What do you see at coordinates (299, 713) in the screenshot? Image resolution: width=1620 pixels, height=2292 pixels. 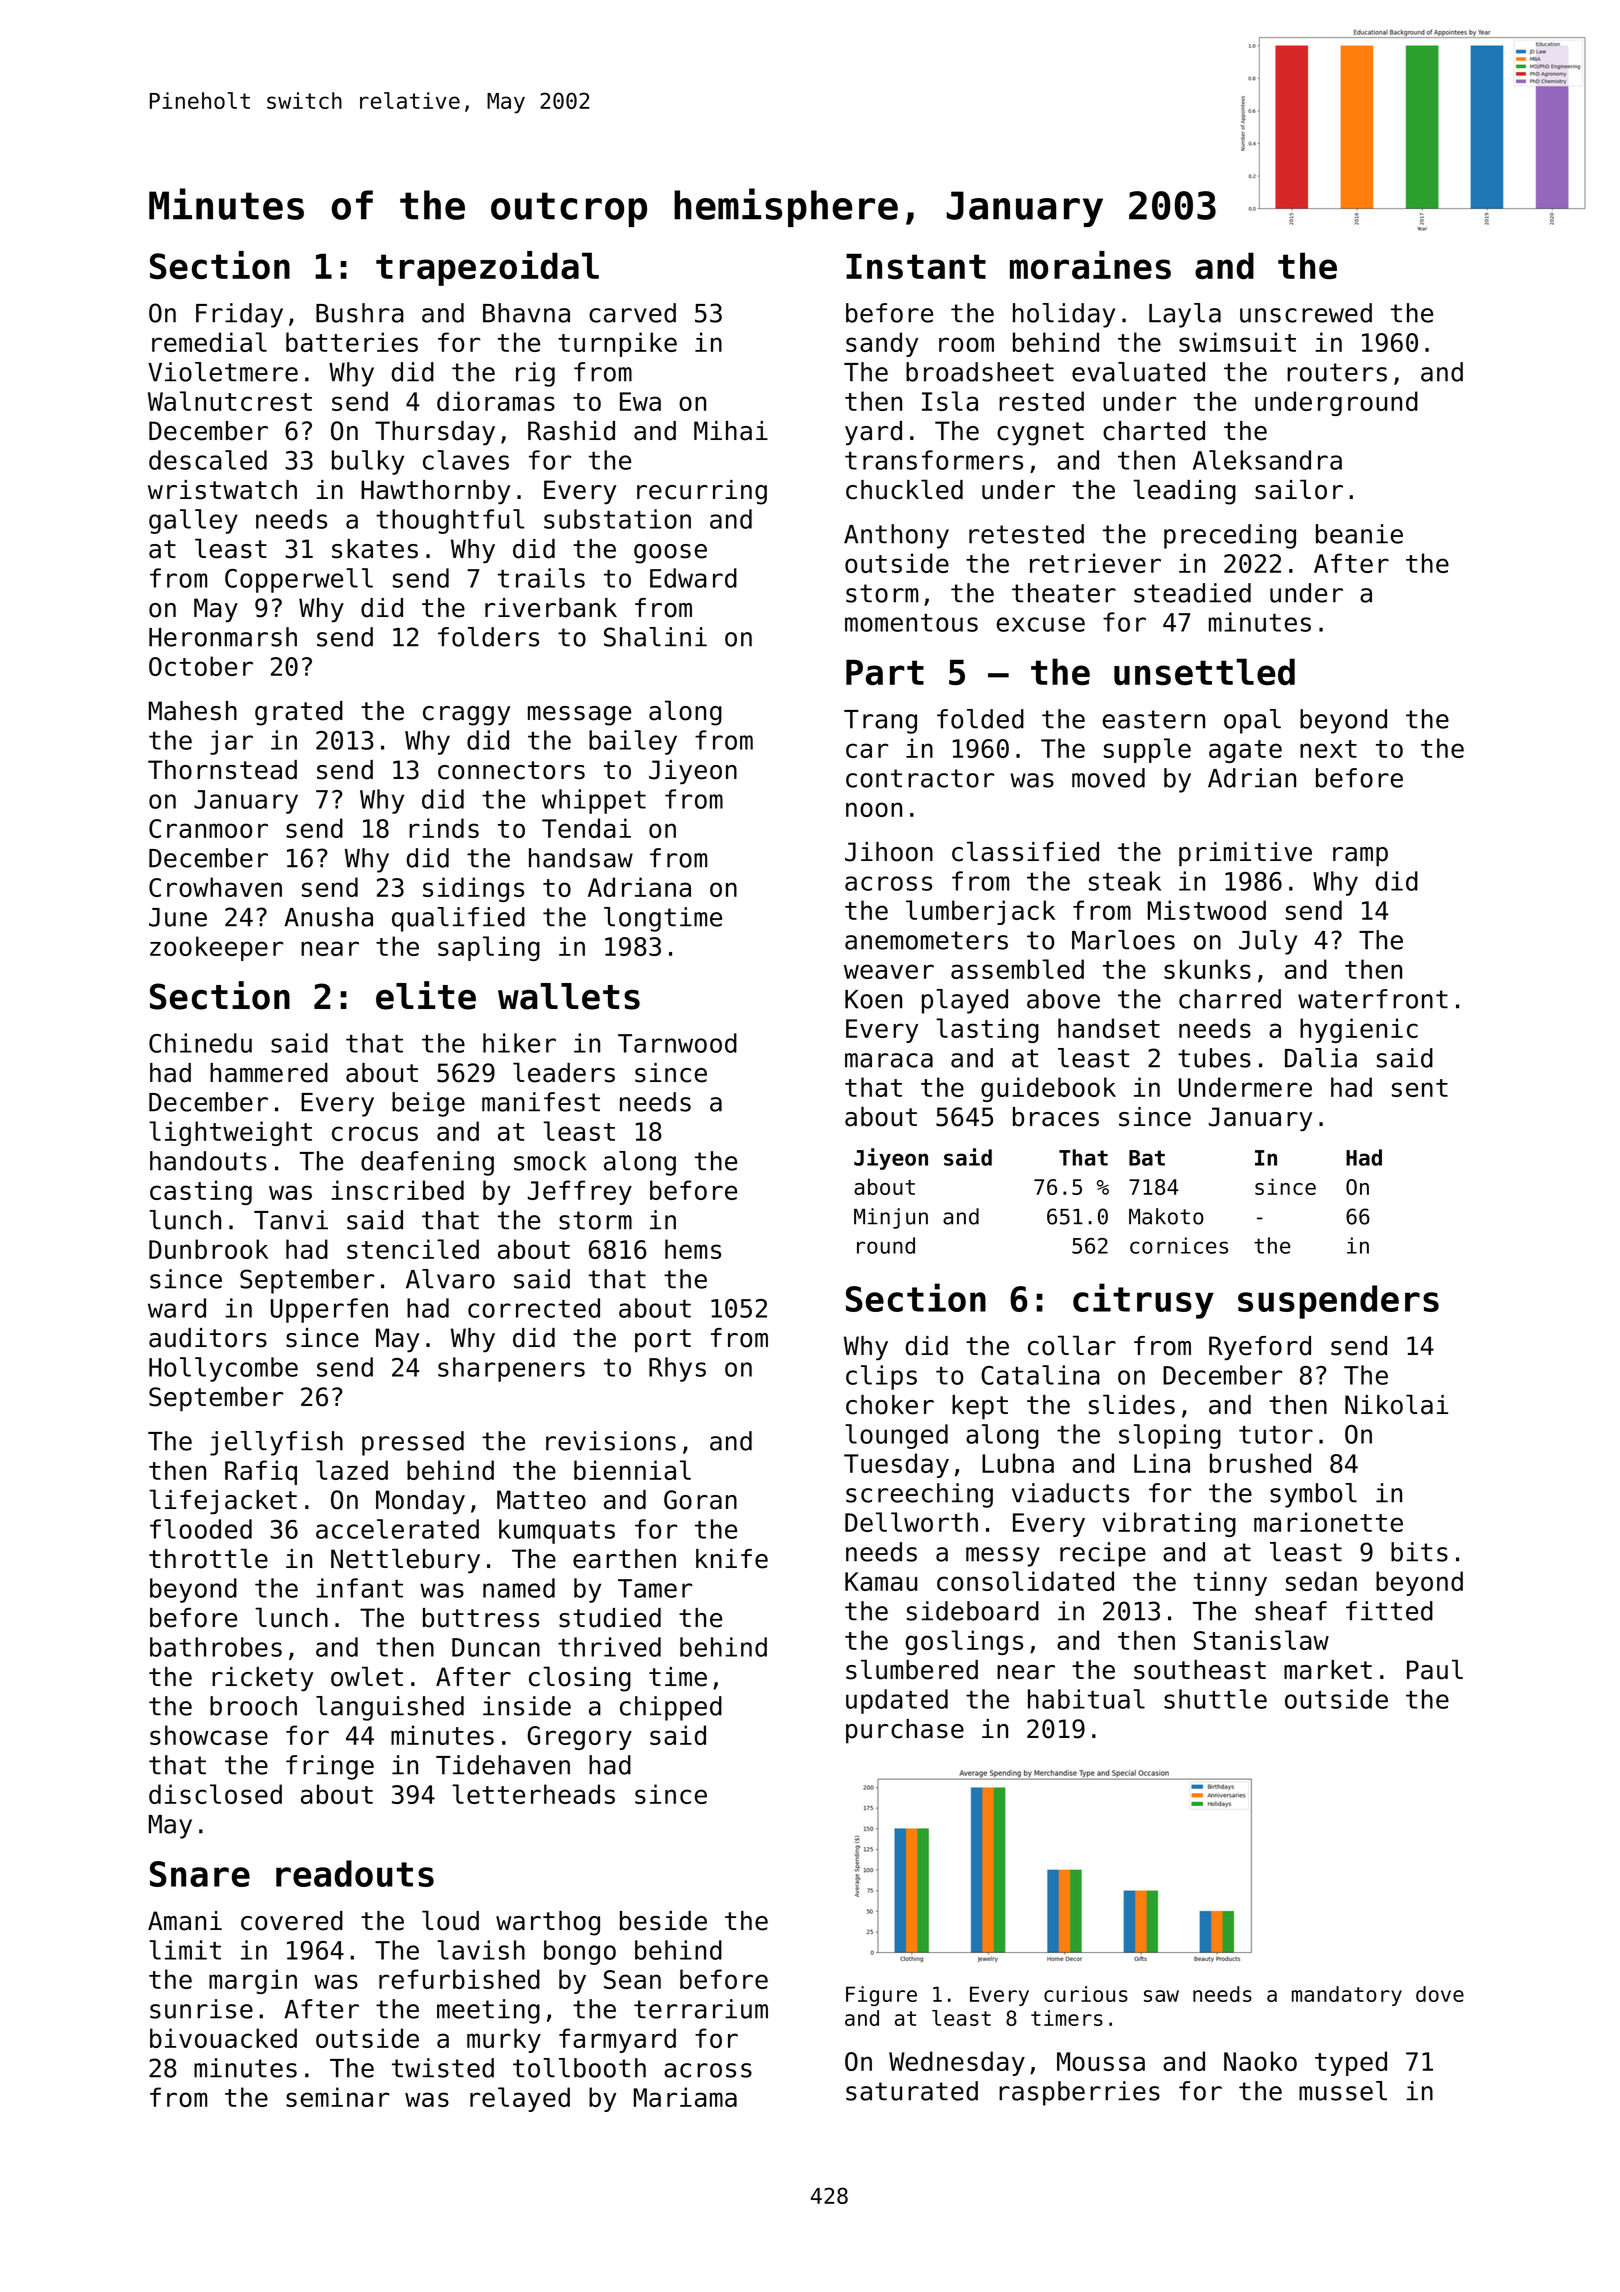 I see `grated` at bounding box center [299, 713].
